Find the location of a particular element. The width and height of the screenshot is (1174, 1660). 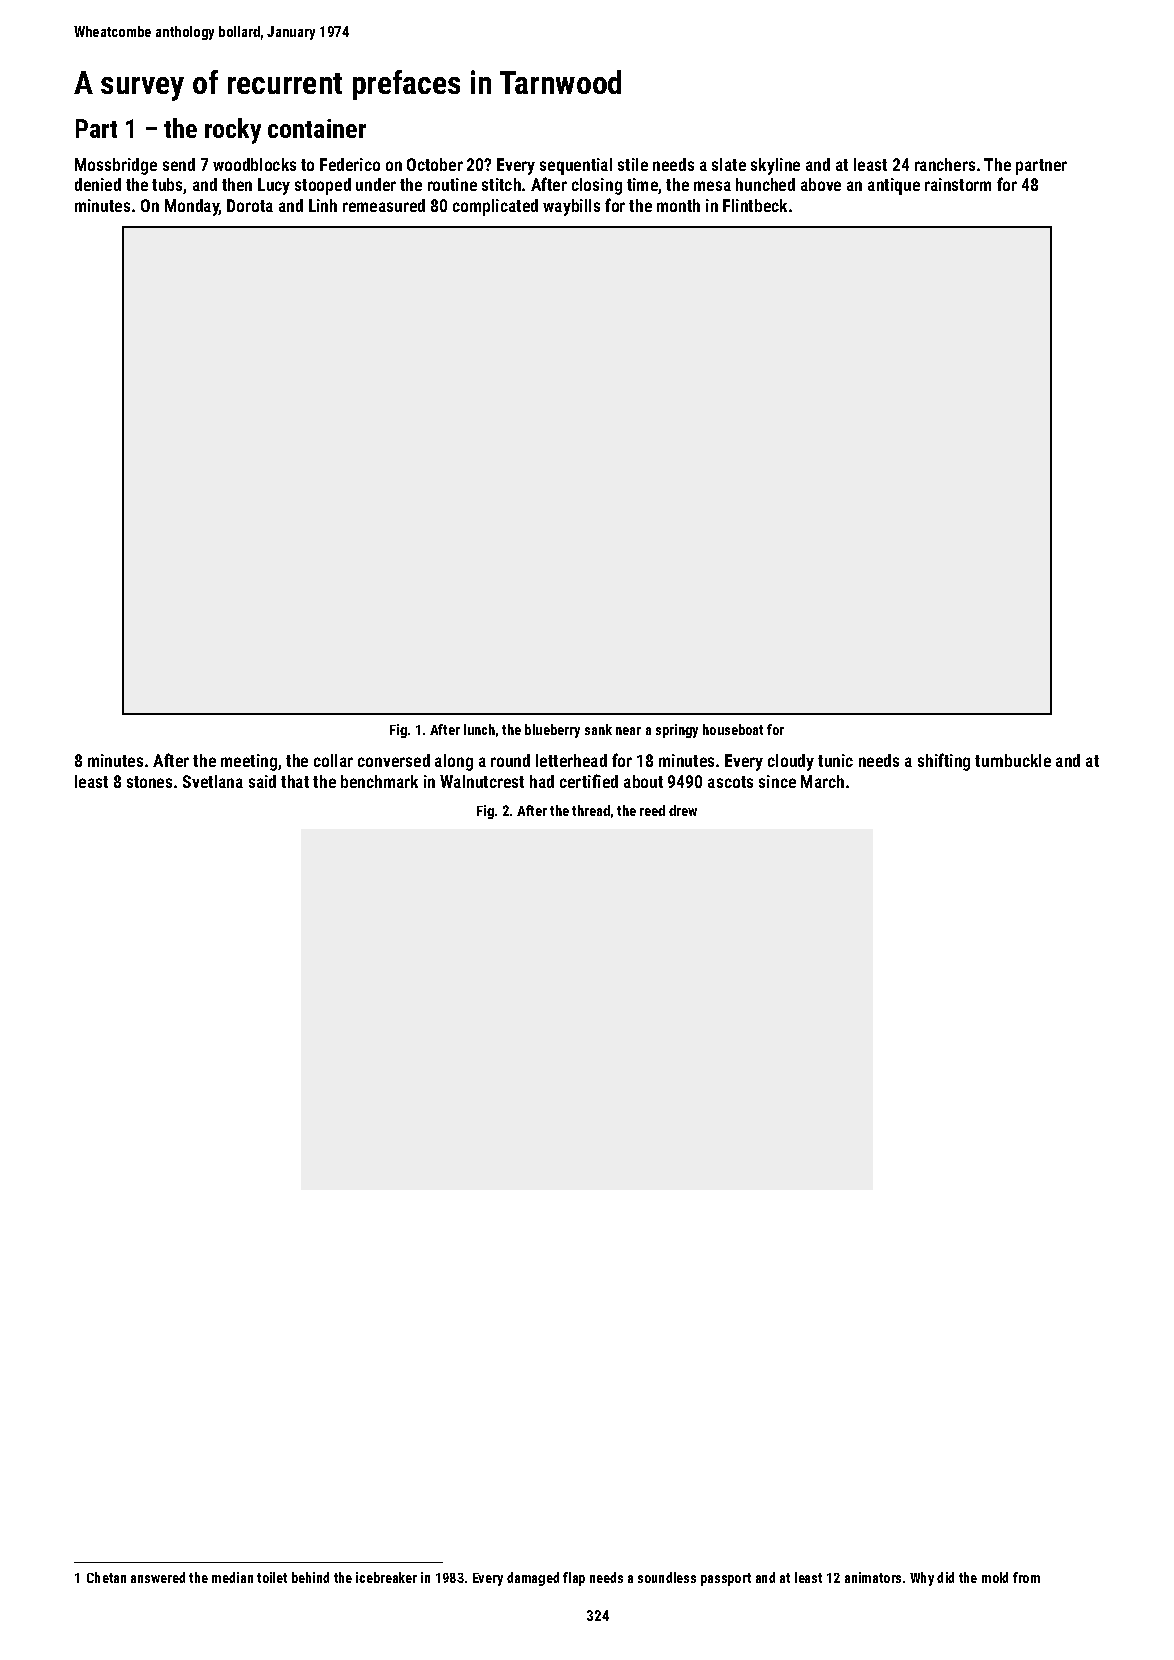

Monday is located at coordinates (192, 207).
